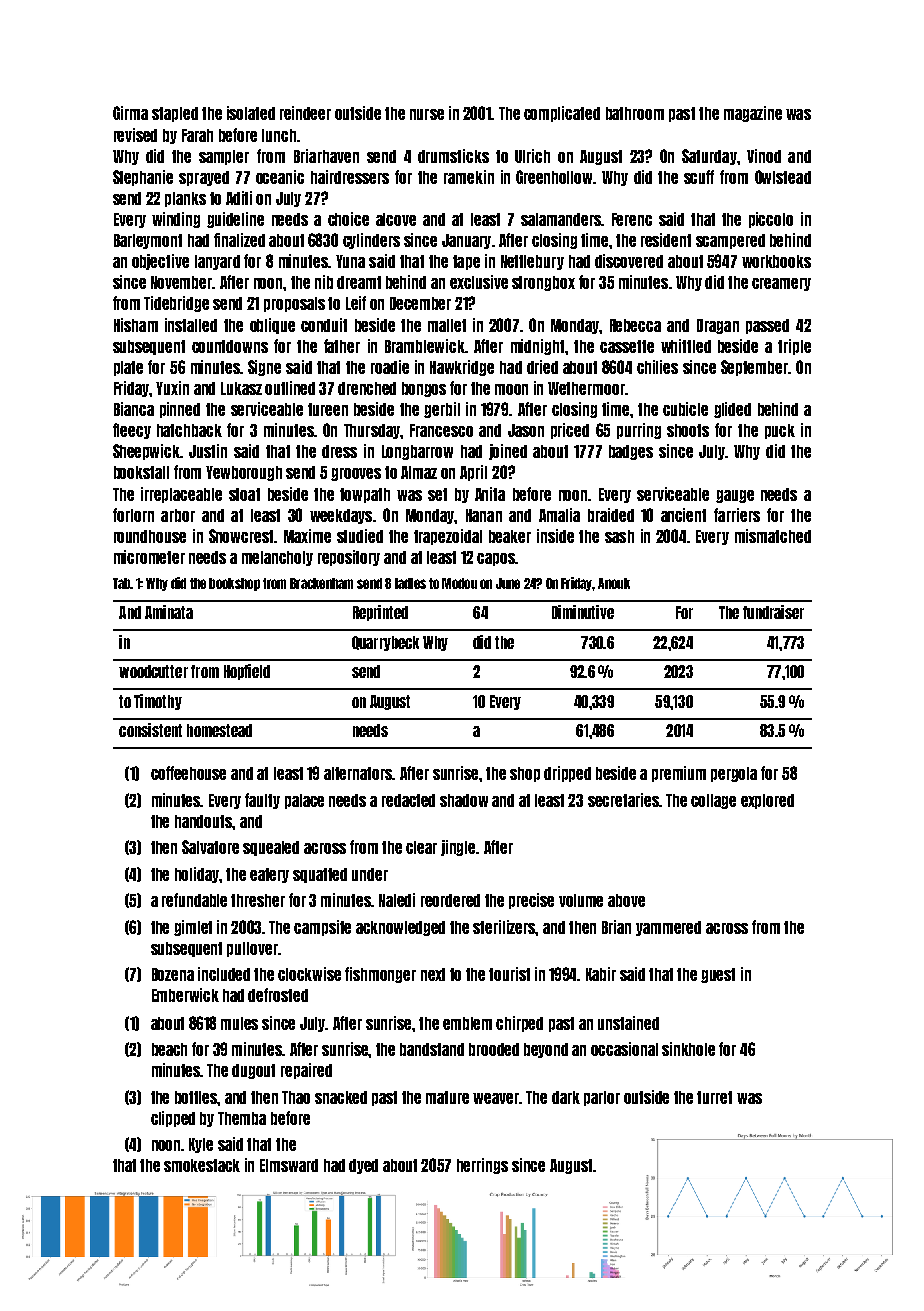  What do you see at coordinates (718, 975) in the screenshot?
I see `guest` at bounding box center [718, 975].
